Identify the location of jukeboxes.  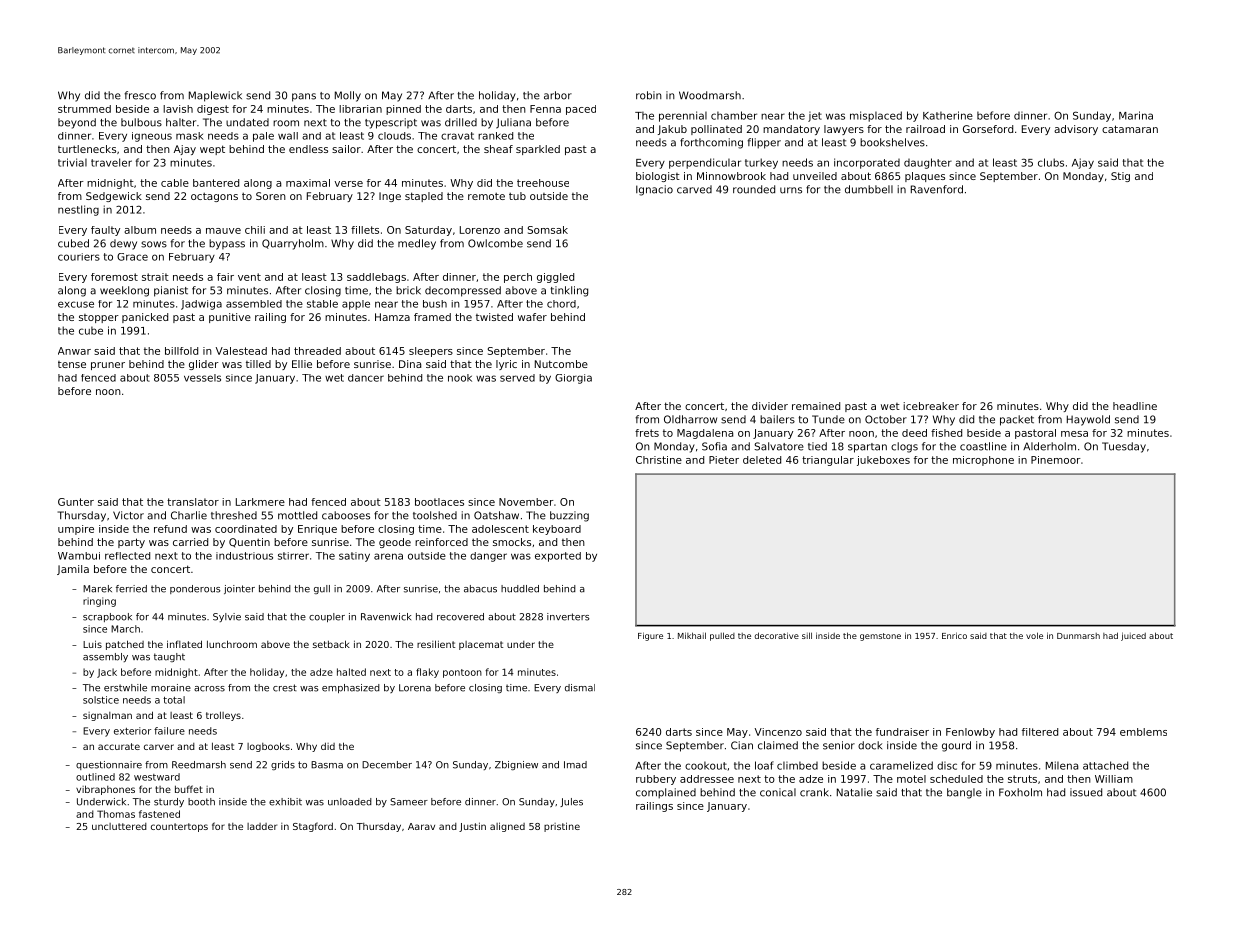
(883, 461).
